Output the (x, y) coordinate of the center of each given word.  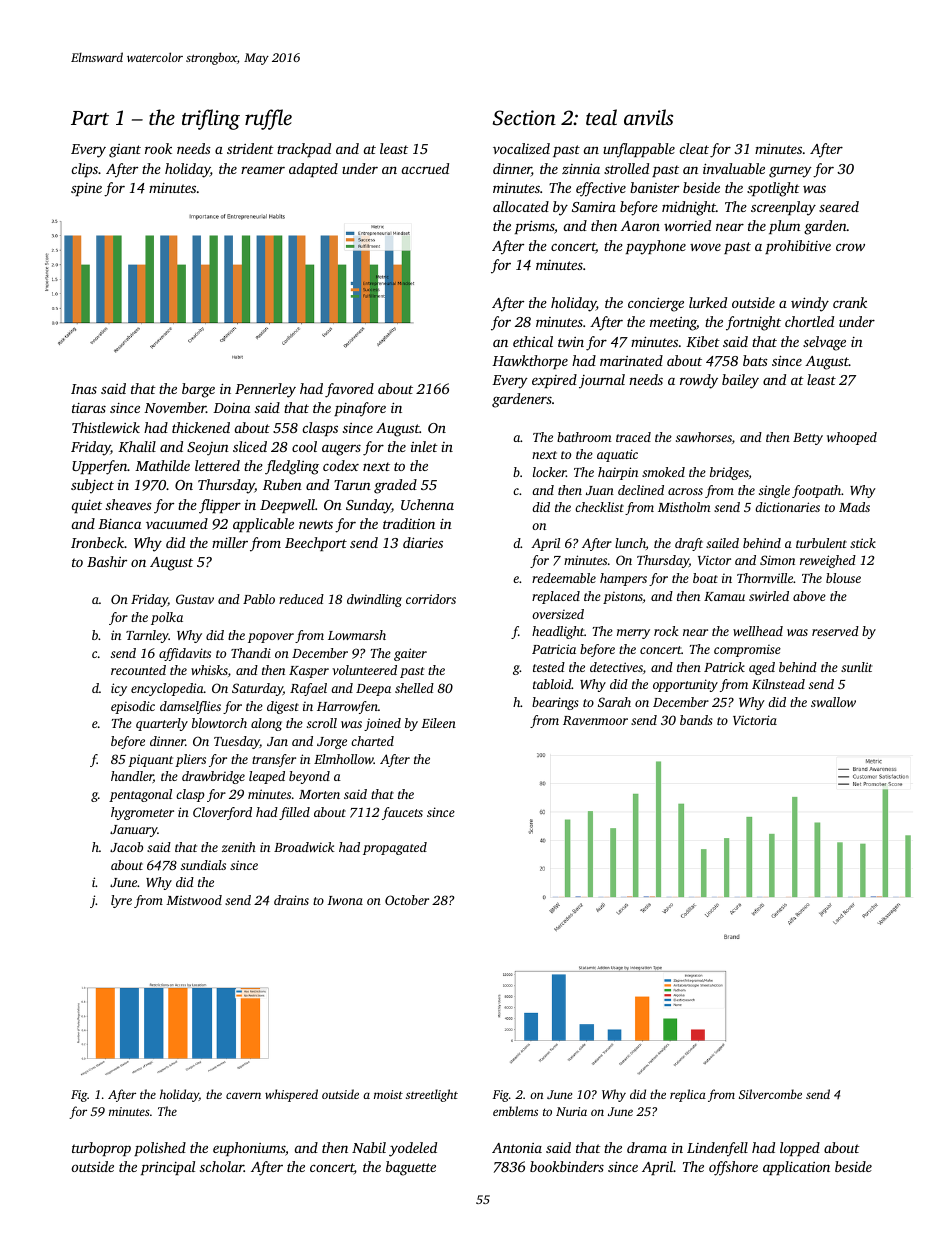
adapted (313, 170)
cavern (243, 1095)
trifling (211, 119)
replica (688, 1095)
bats (755, 360)
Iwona (345, 900)
